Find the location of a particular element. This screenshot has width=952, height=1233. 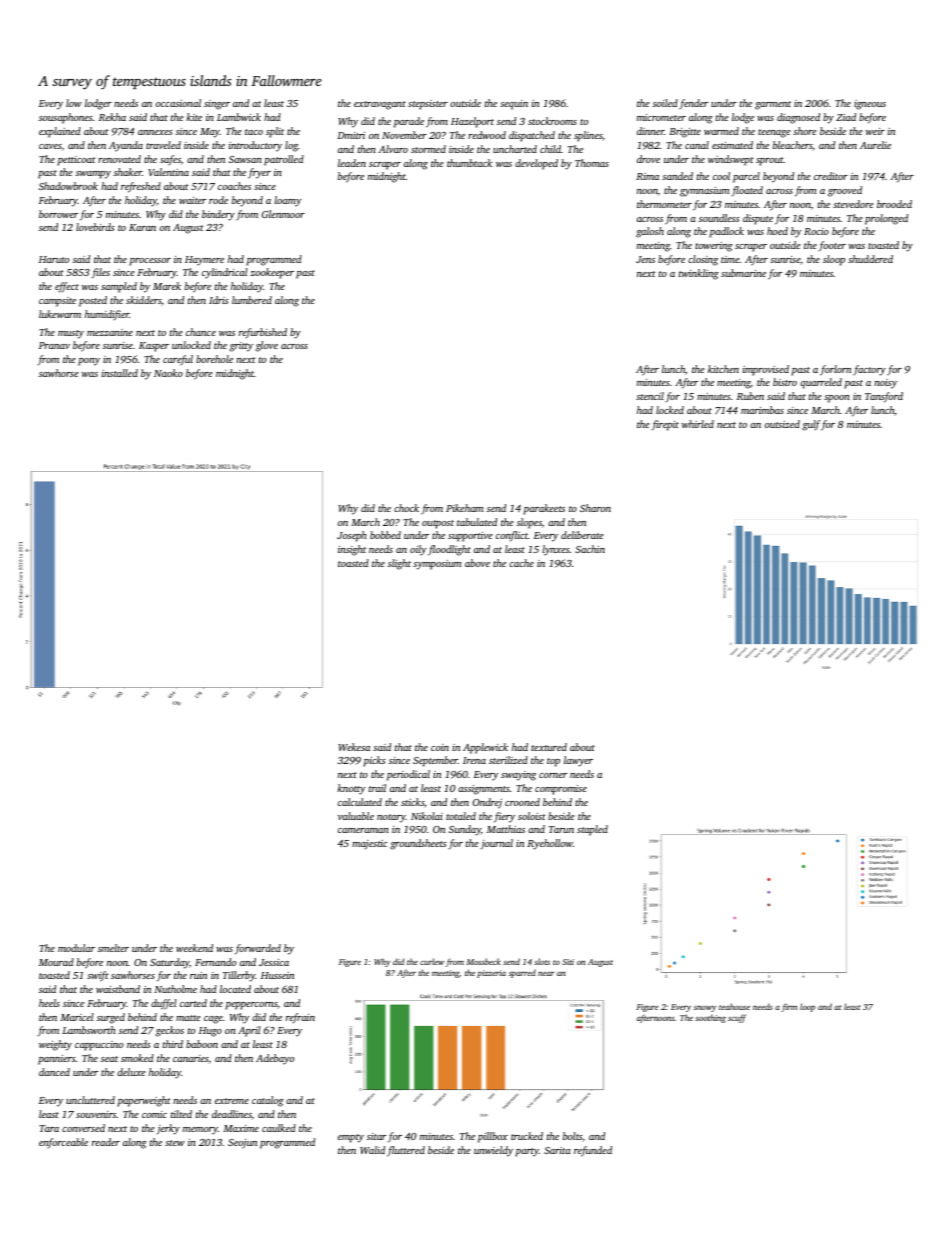

refunded is located at coordinates (593, 1151).
